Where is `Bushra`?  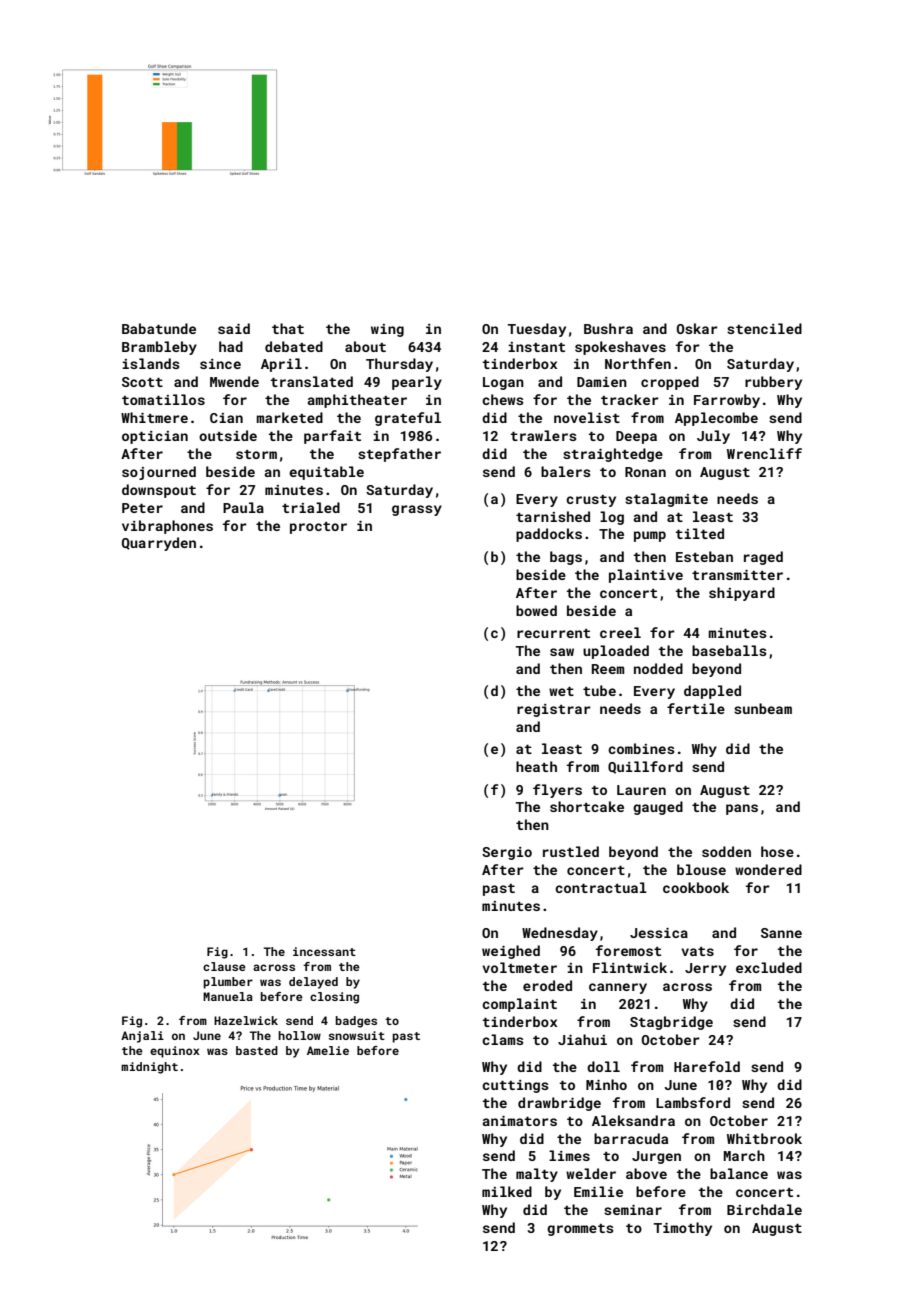 Bushra is located at coordinates (608, 328).
